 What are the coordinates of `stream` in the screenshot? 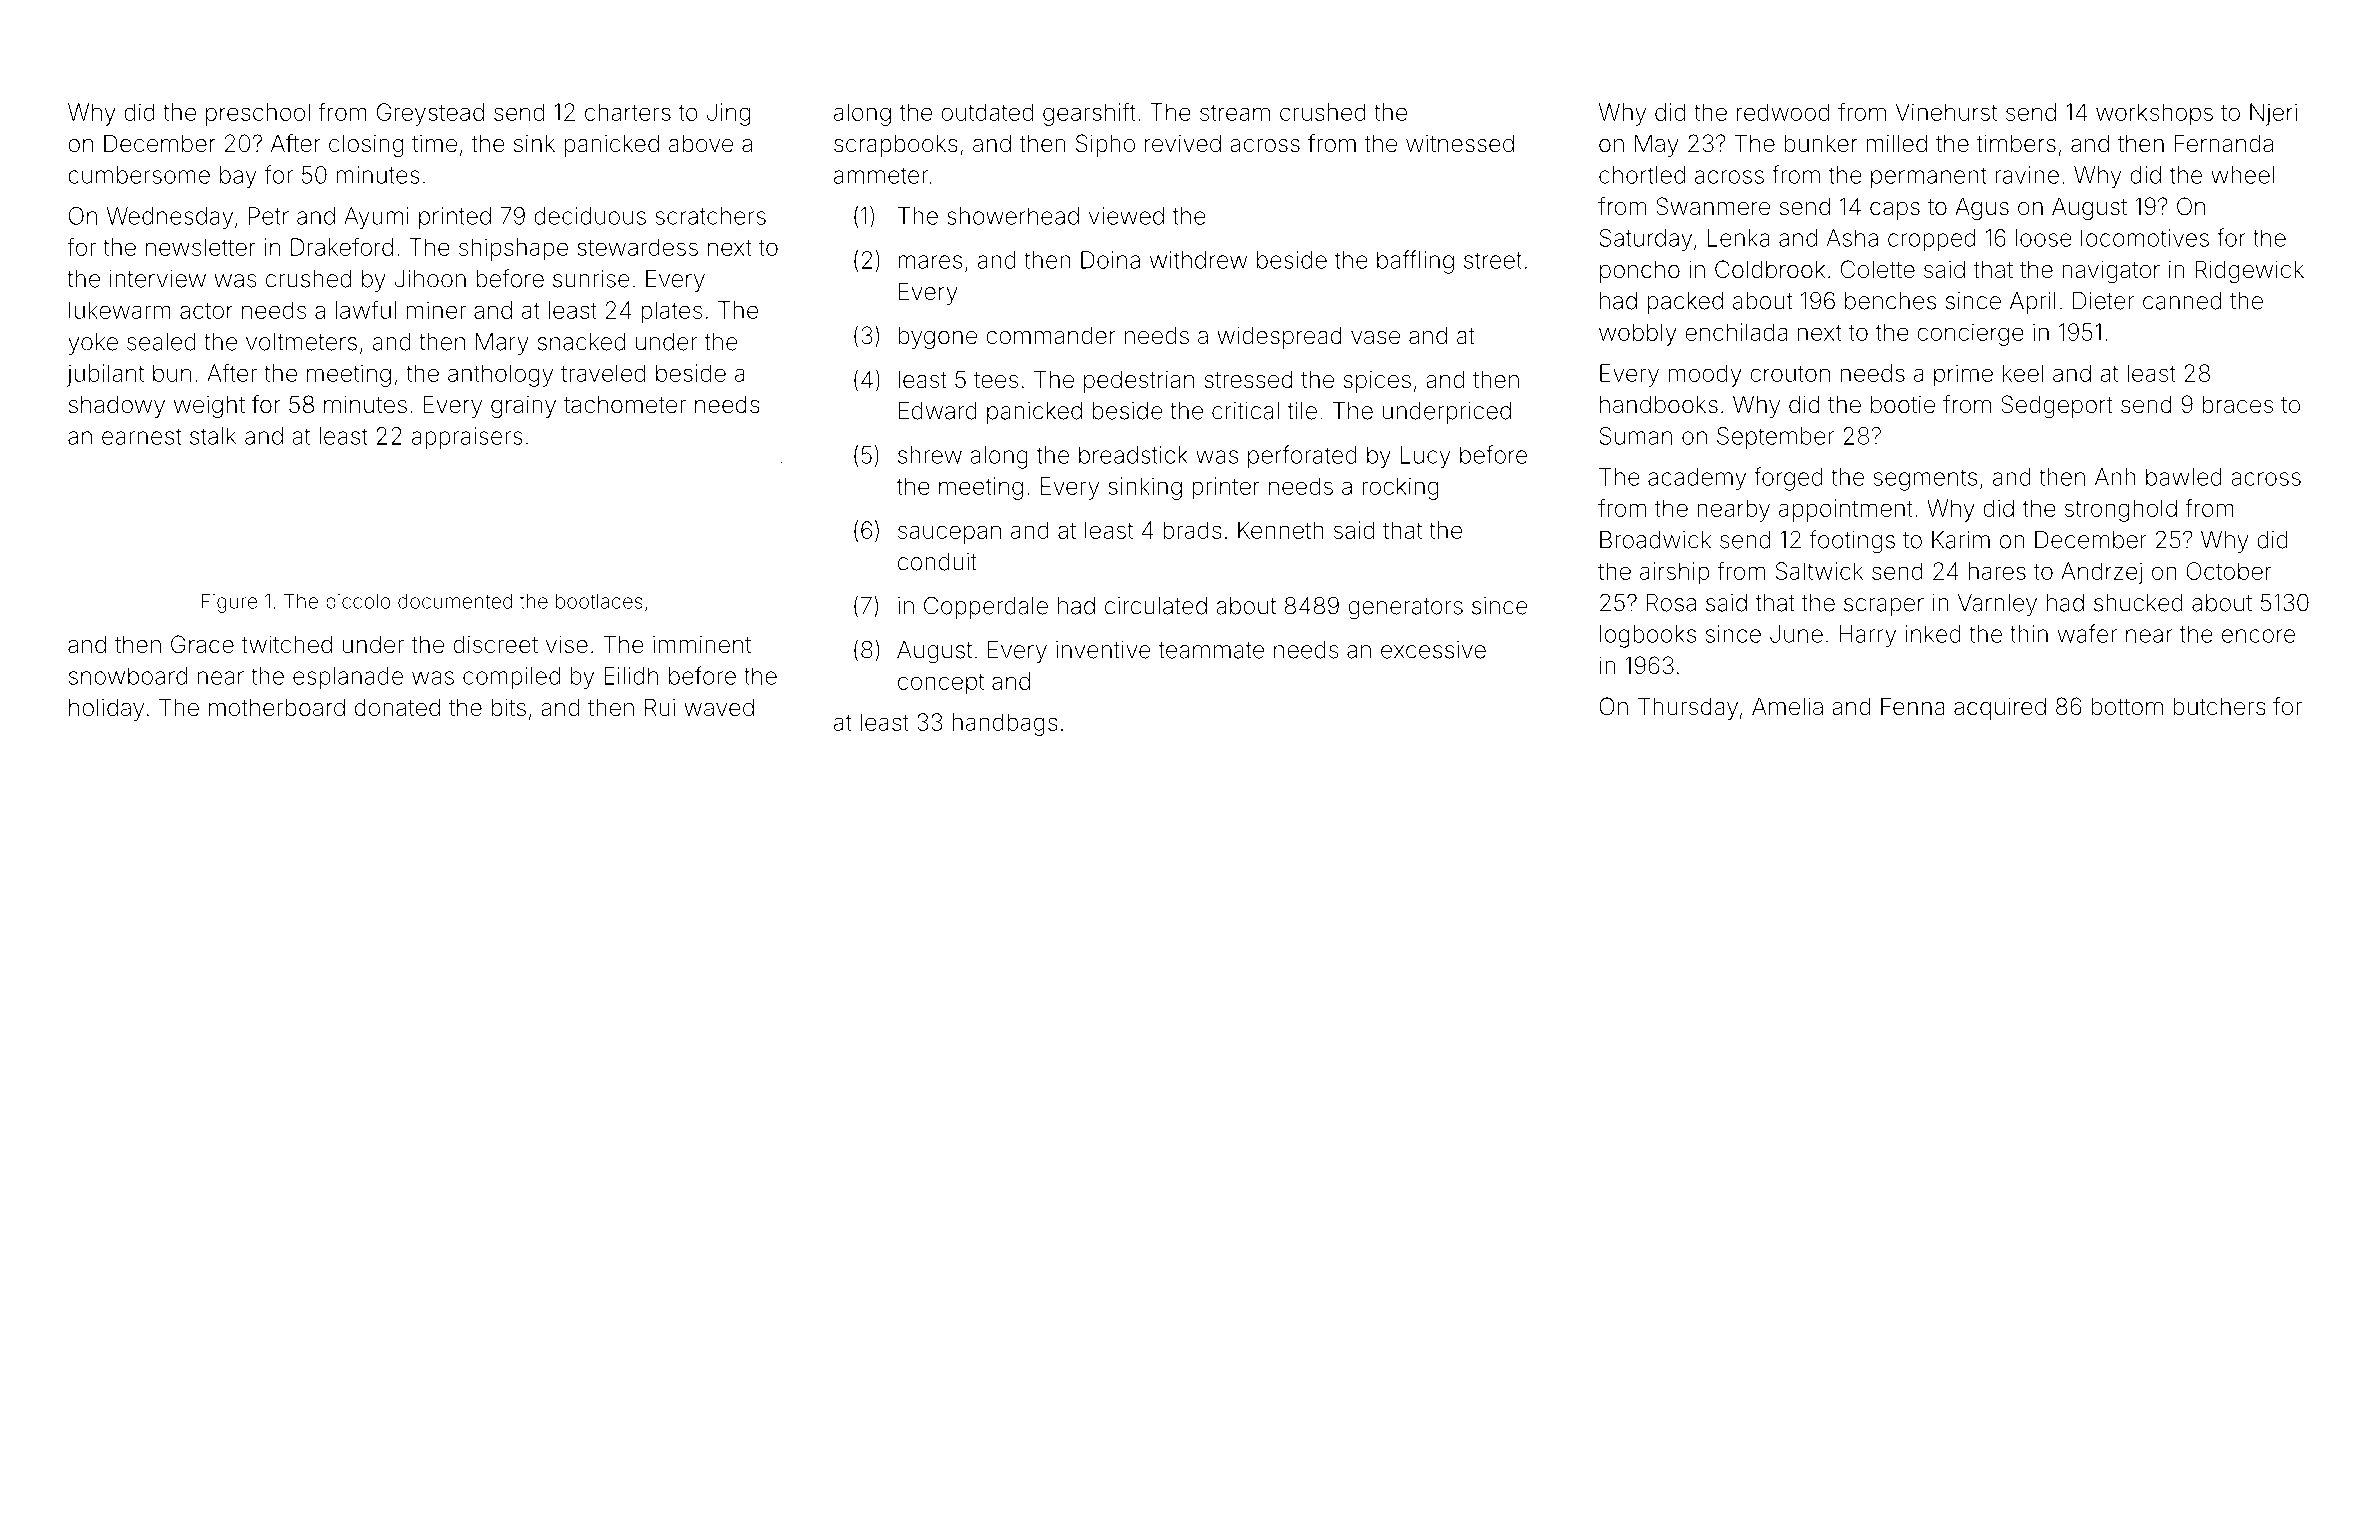 It's located at (1235, 113).
